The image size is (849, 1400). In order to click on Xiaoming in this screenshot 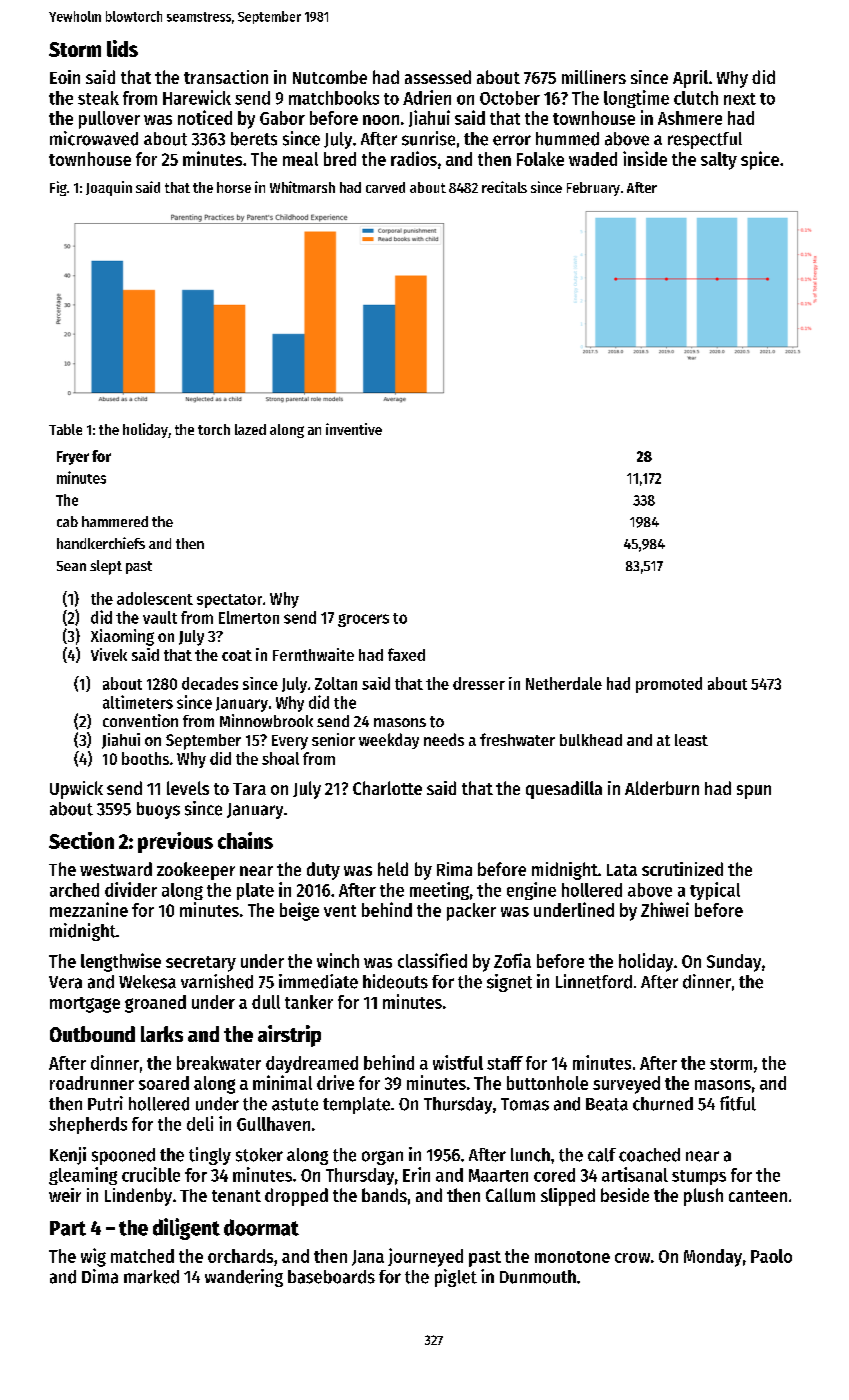, I will do `click(122, 637)`.
